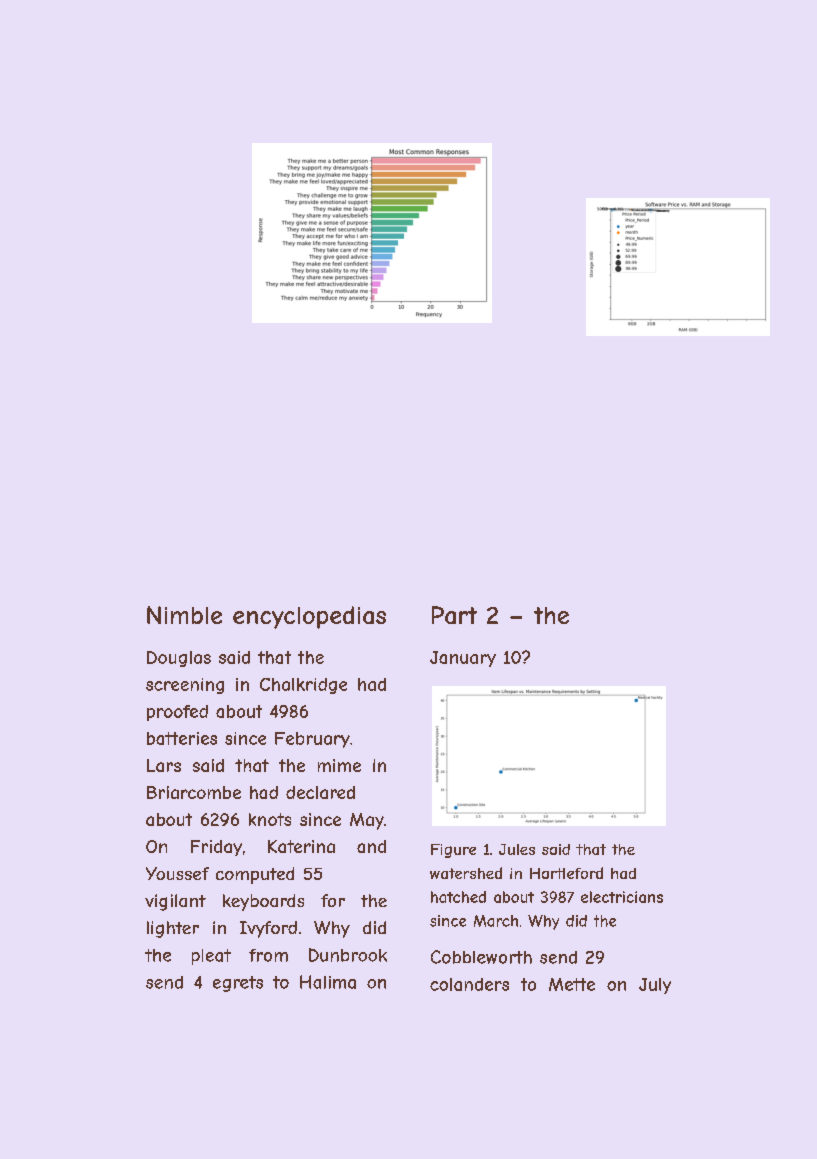 This image has width=817, height=1159. Describe the element at coordinates (566, 873) in the image. I see `Hartleford` at that location.
